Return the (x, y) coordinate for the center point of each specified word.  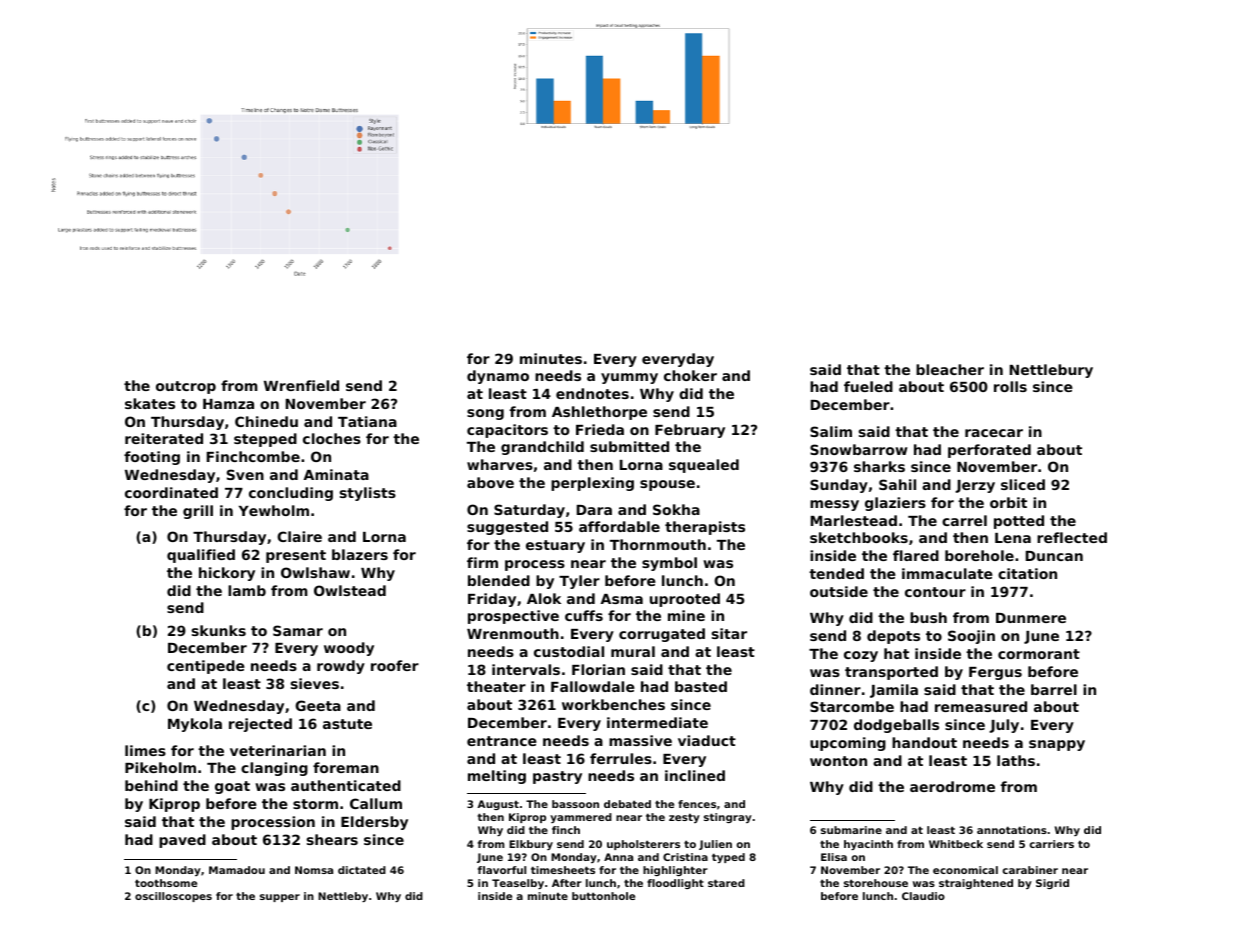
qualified (201, 556)
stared (726, 883)
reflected (1072, 537)
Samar (298, 630)
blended (499, 580)
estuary (555, 546)
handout (924, 742)
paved (182, 841)
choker (690, 375)
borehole (979, 555)
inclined (695, 775)
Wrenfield (301, 385)
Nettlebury (1051, 371)
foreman (346, 767)
